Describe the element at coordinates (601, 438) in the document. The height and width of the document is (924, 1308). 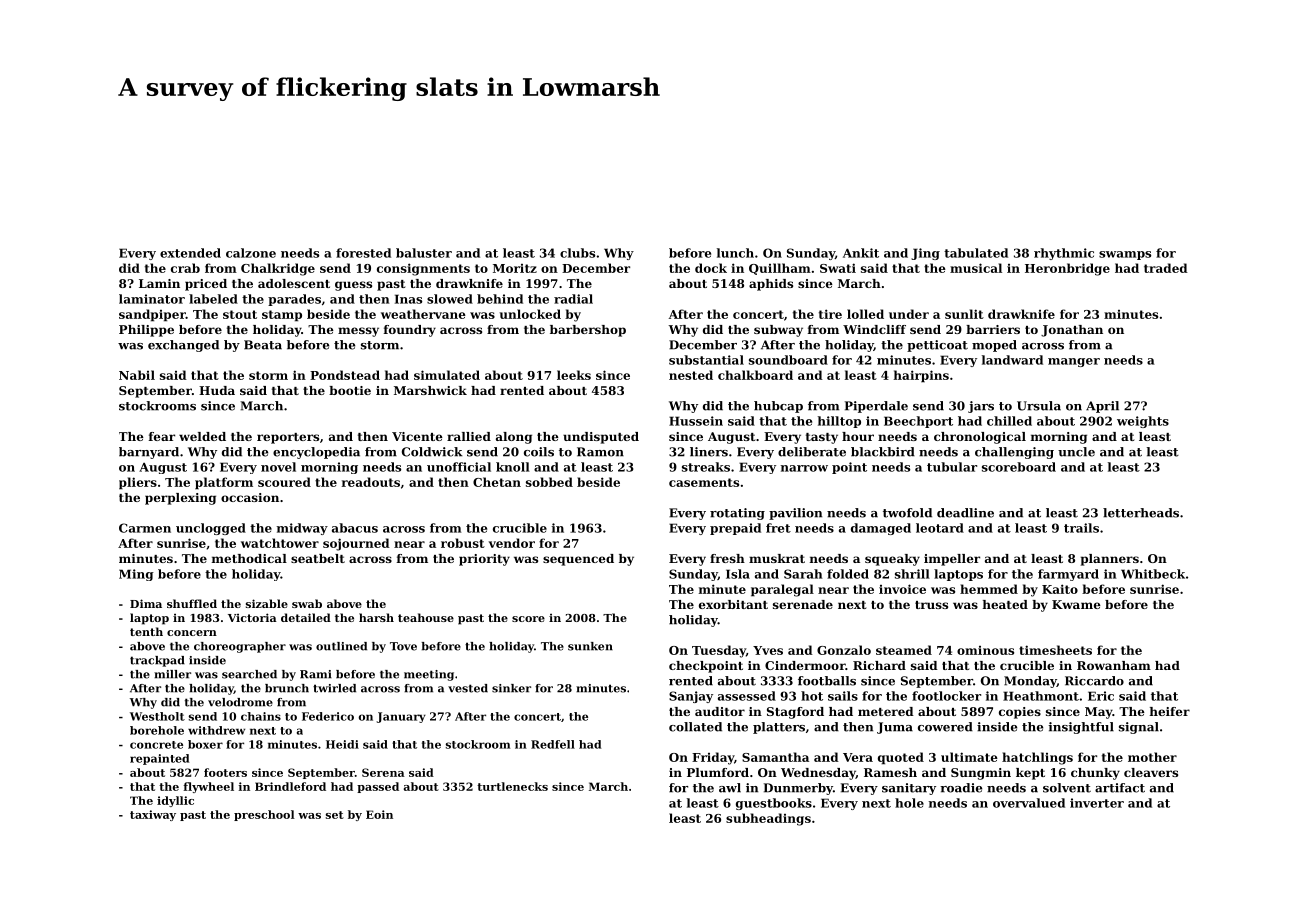
I see `undisputed` at that location.
